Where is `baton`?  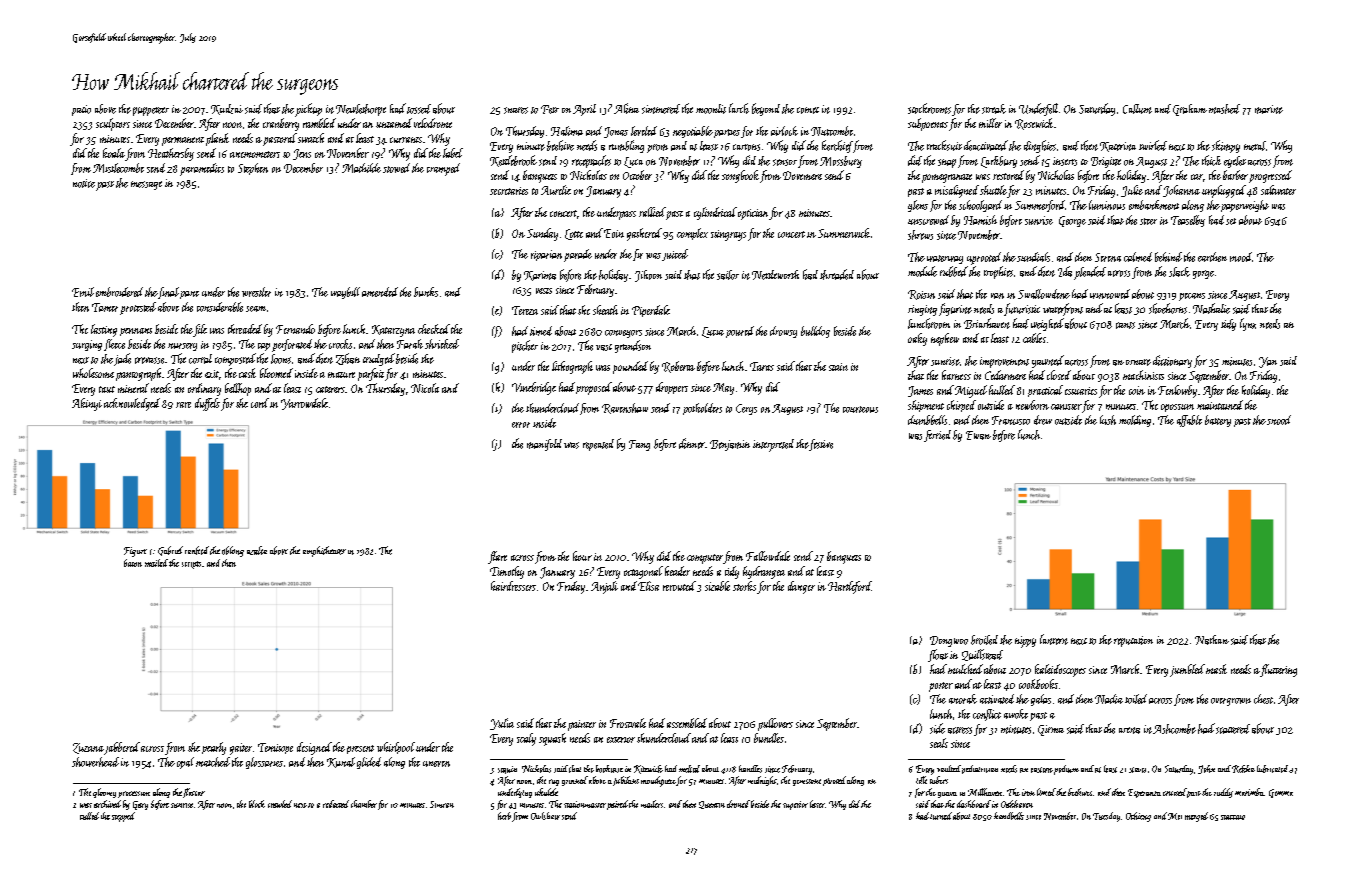 baton is located at coordinates (133, 563).
